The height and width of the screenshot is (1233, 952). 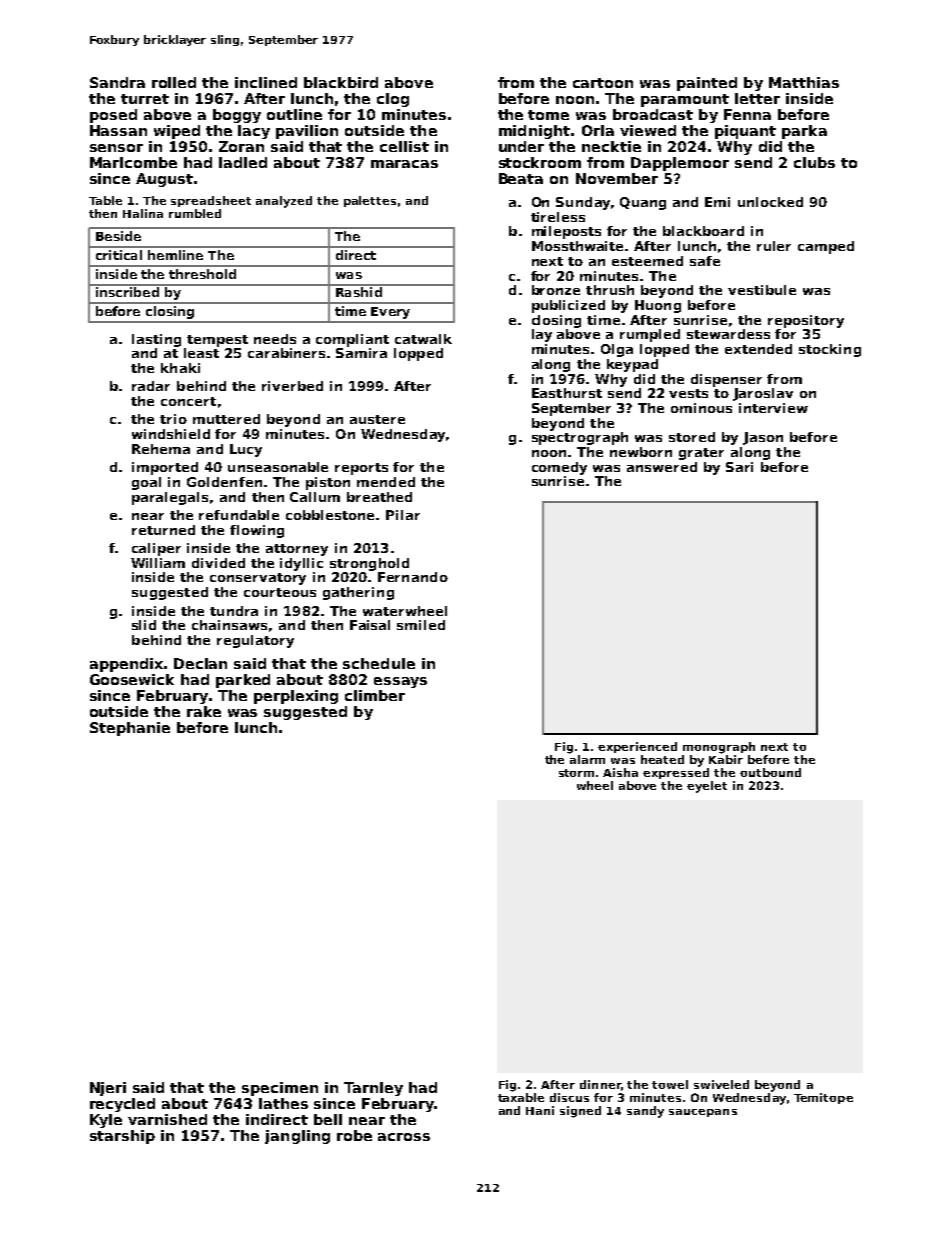 I want to click on rake, so click(x=204, y=711).
